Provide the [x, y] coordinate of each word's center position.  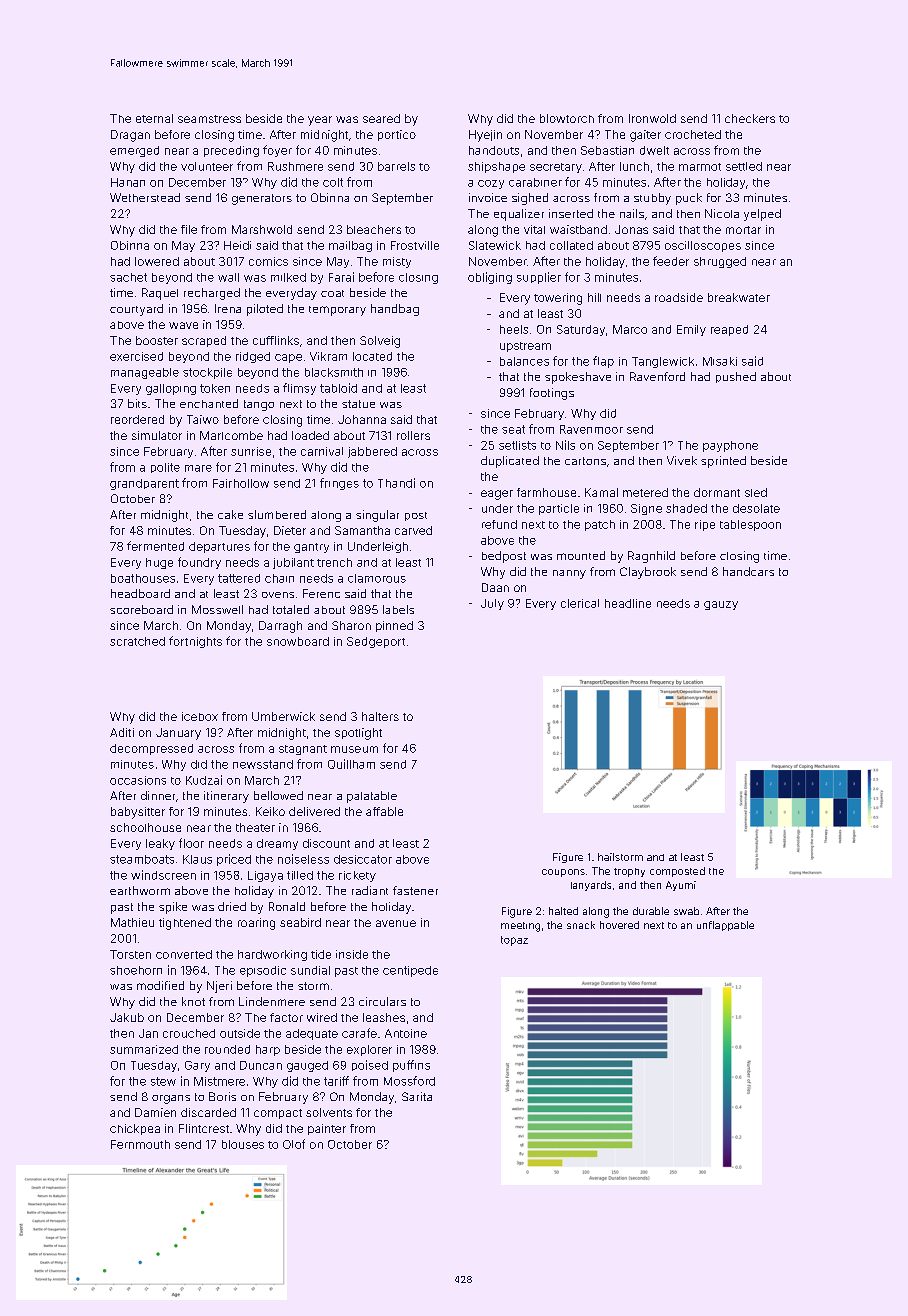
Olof [294, 1144]
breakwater [739, 297]
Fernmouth [140, 1144]
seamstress [209, 119]
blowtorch [567, 118]
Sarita [417, 1096]
